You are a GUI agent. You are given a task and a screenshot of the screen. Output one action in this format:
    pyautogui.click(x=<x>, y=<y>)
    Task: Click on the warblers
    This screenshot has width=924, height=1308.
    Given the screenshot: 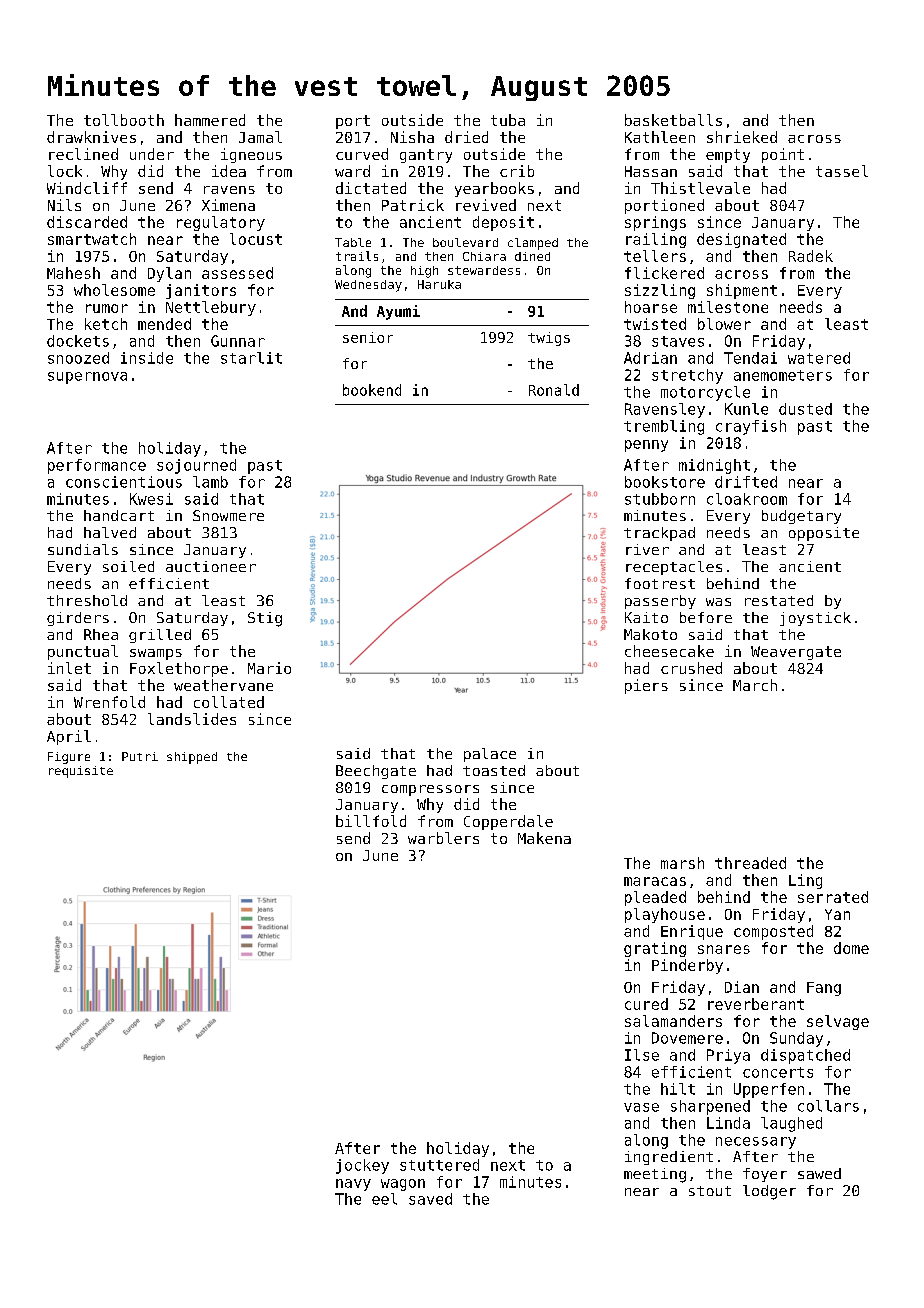 What is the action you would take?
    pyautogui.click(x=443, y=838)
